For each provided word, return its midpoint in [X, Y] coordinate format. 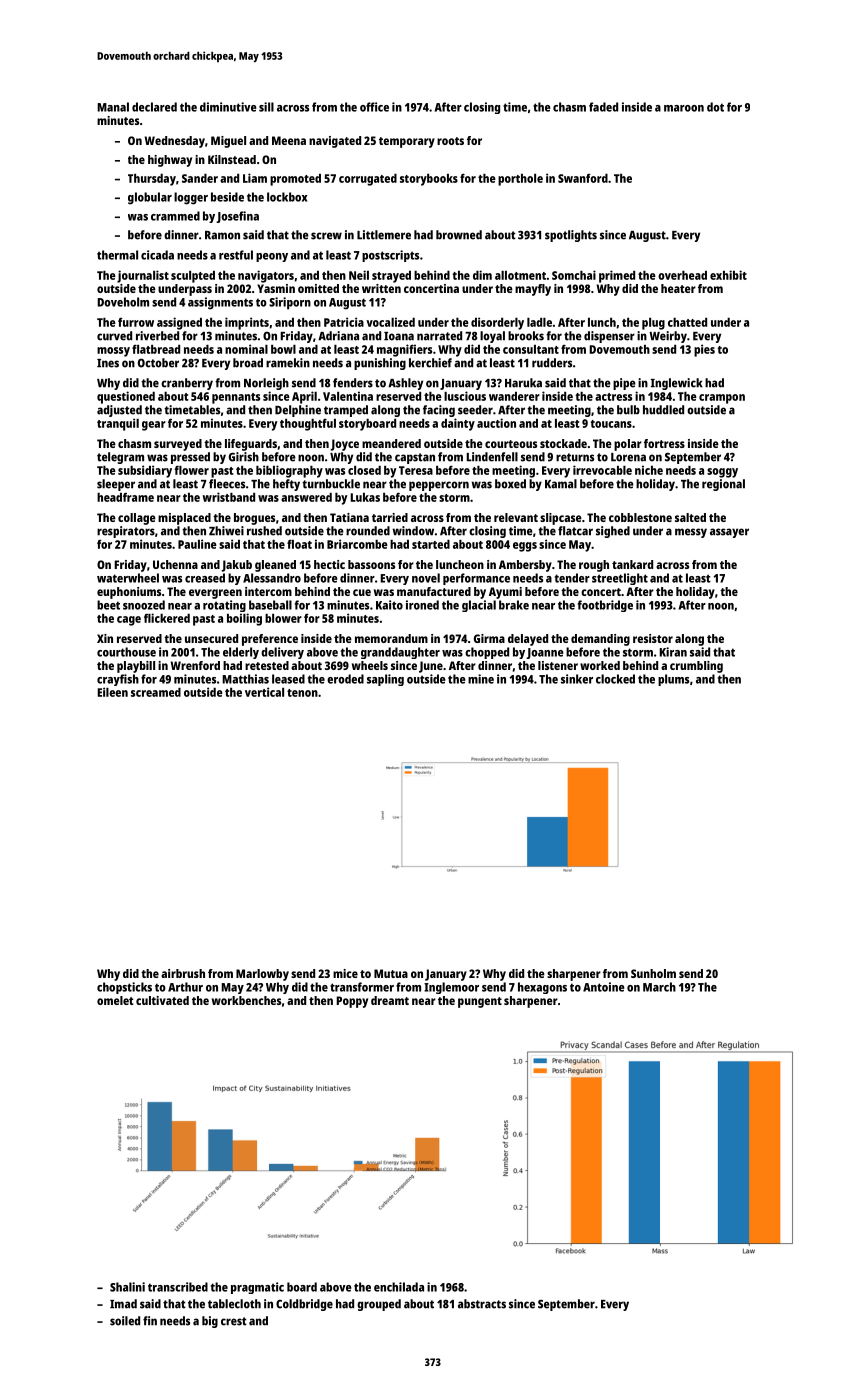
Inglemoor [451, 988]
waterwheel [128, 578]
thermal [117, 255]
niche [649, 470]
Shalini [127, 1287]
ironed [422, 605]
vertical [264, 692]
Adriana [338, 336]
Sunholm [653, 973]
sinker [577, 679]
